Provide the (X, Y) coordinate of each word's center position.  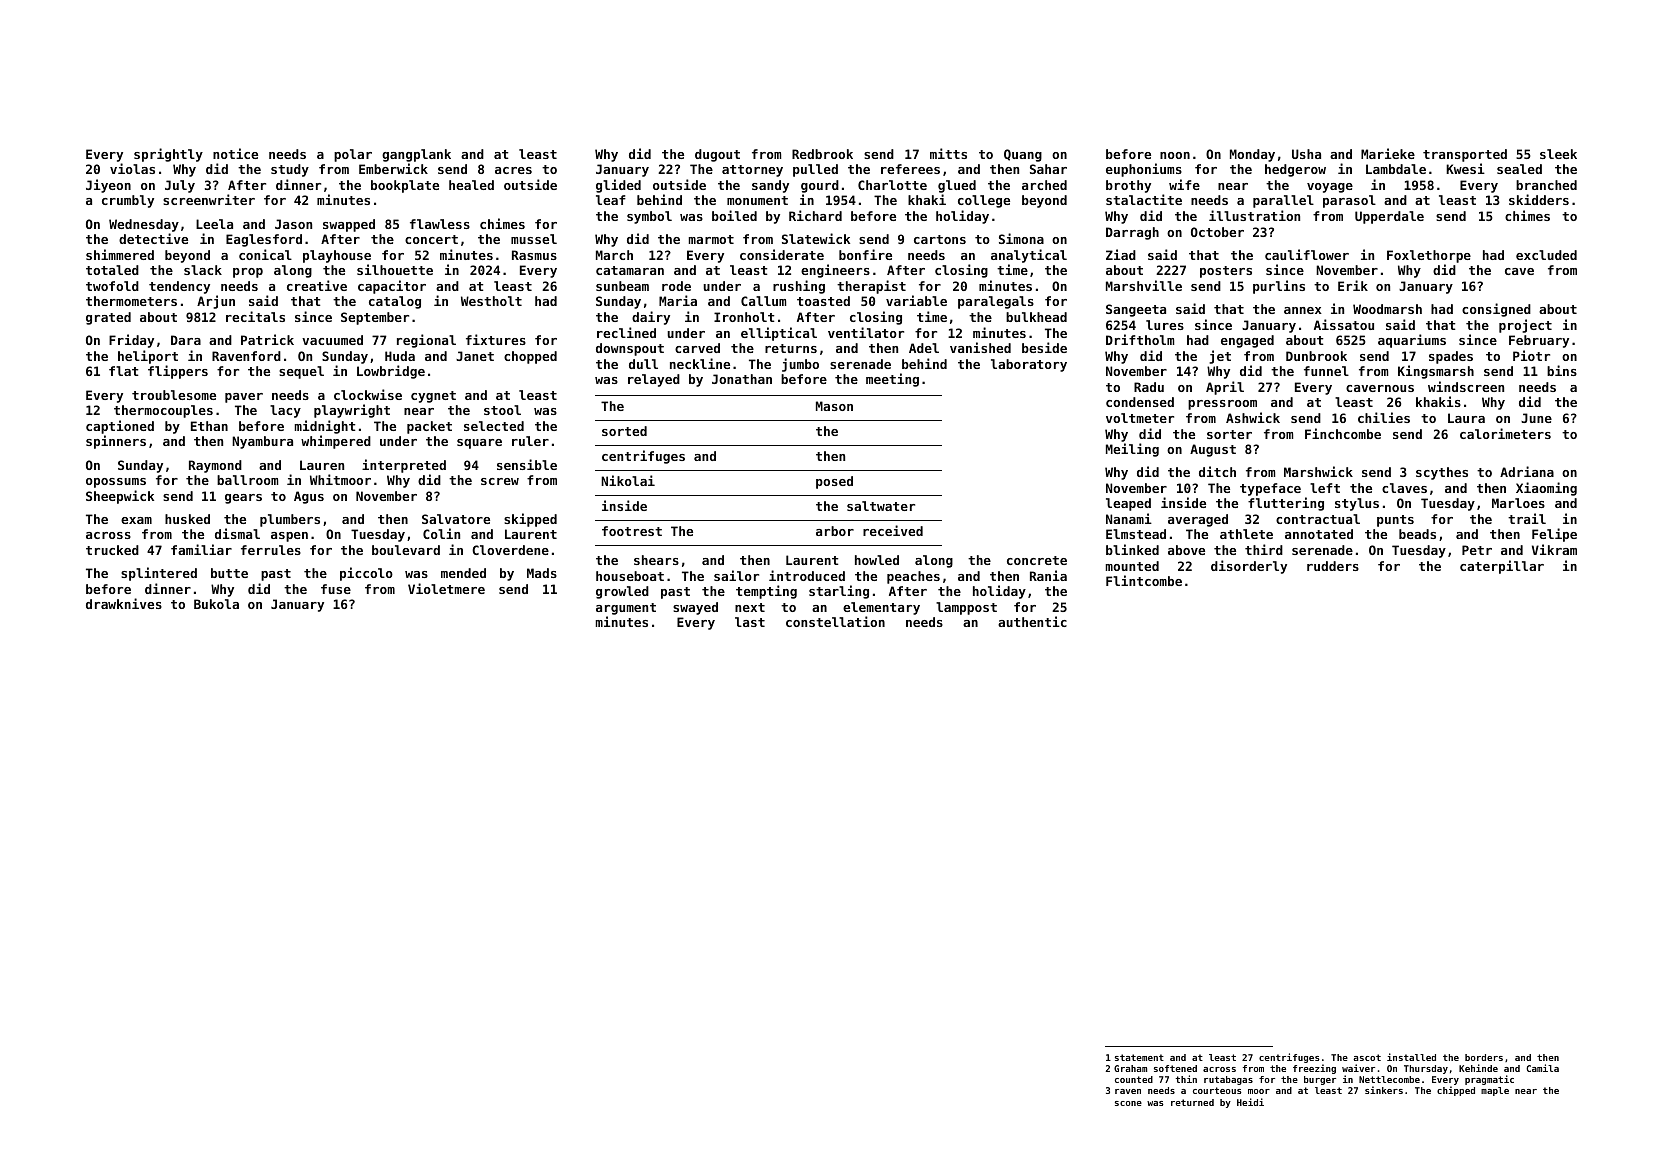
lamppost (966, 608)
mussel (534, 239)
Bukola (216, 604)
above (1186, 550)
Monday (1252, 155)
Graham (1130, 1068)
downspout (630, 349)
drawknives (124, 603)
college (984, 201)
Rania (1048, 575)
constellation (835, 621)
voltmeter (1140, 418)
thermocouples (163, 411)
